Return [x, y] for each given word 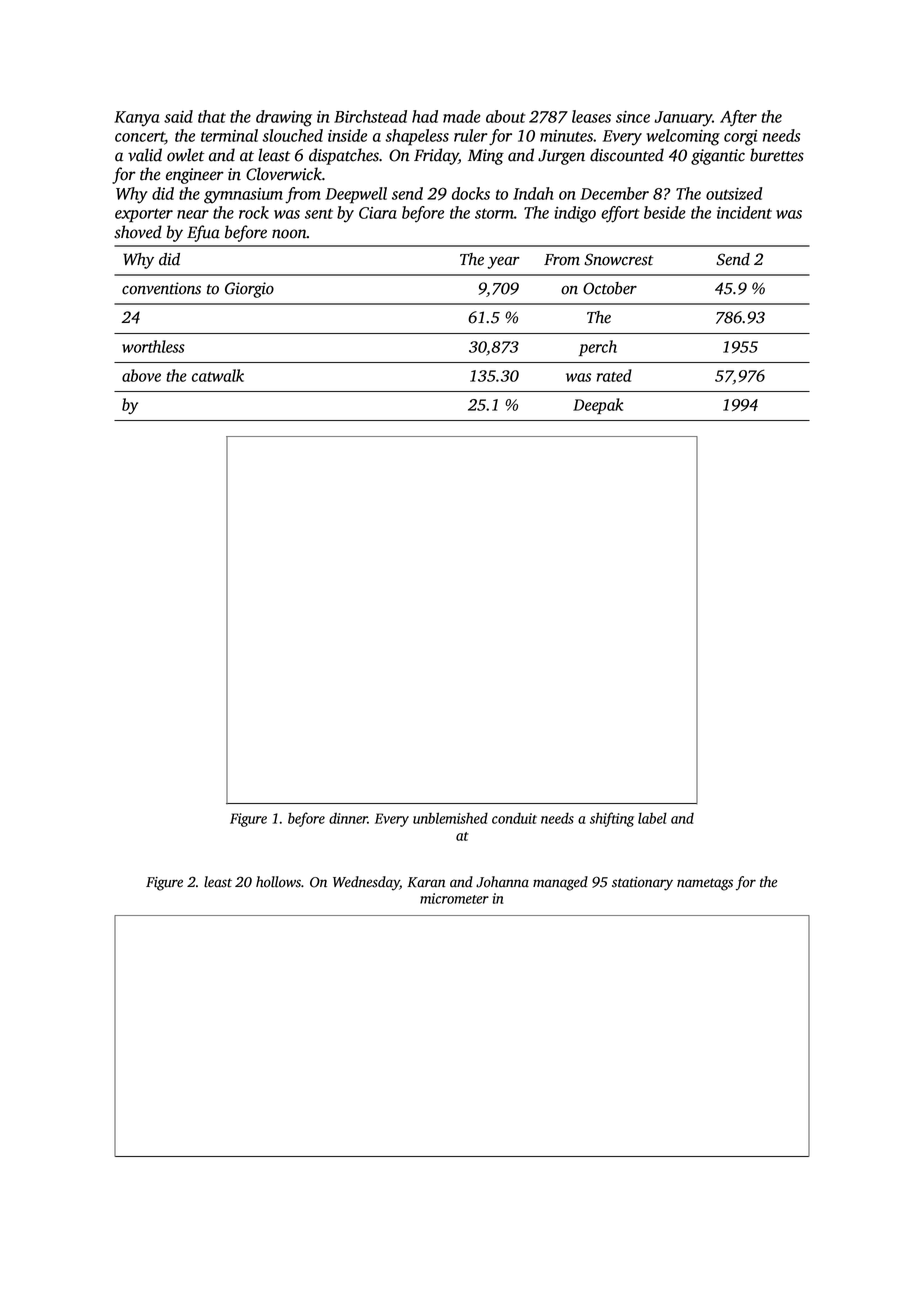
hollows [278, 882]
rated [614, 375]
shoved [138, 232]
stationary [642, 884]
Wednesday [366, 883]
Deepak [598, 406]
